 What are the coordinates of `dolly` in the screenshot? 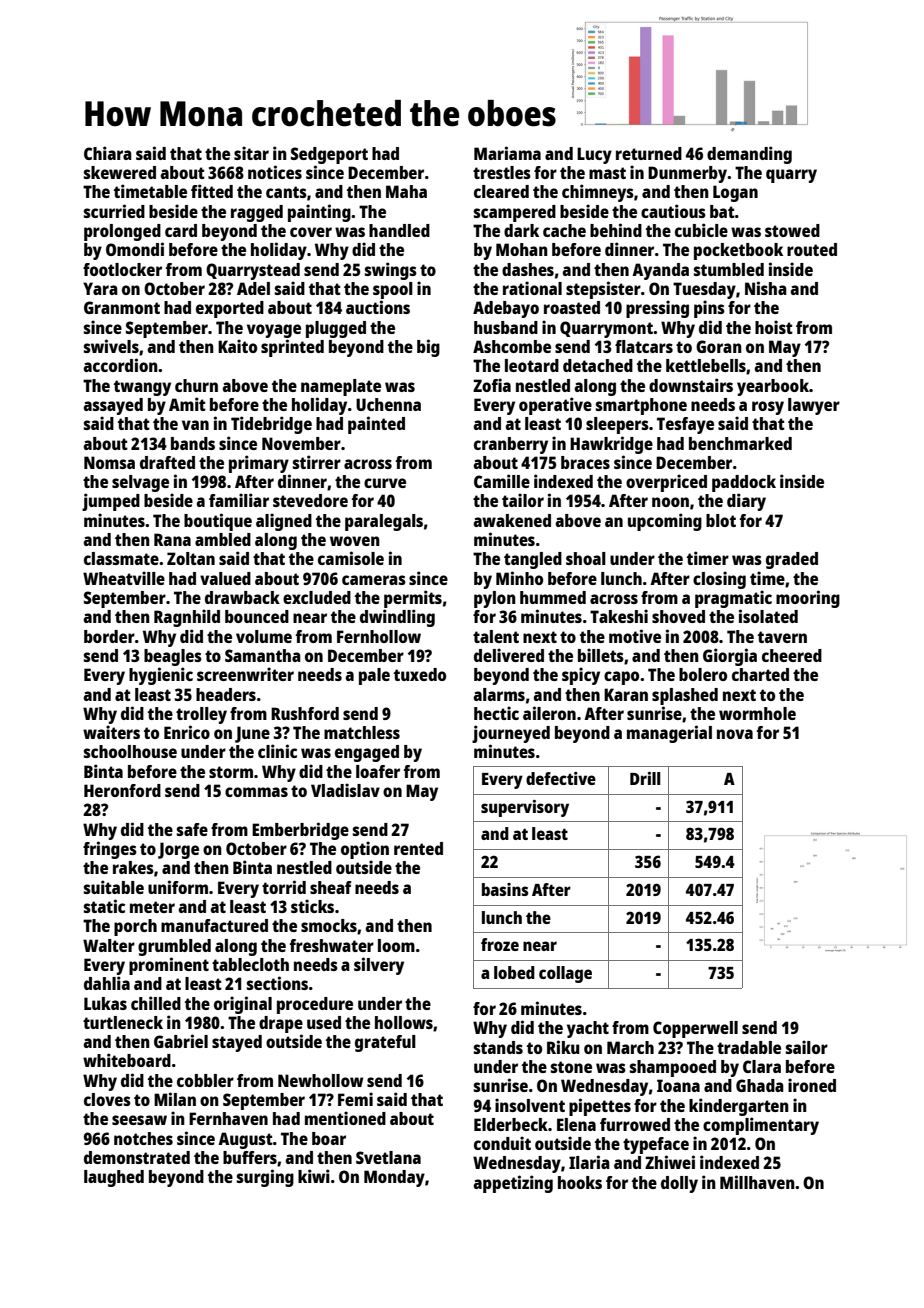 It's located at (679, 1184).
